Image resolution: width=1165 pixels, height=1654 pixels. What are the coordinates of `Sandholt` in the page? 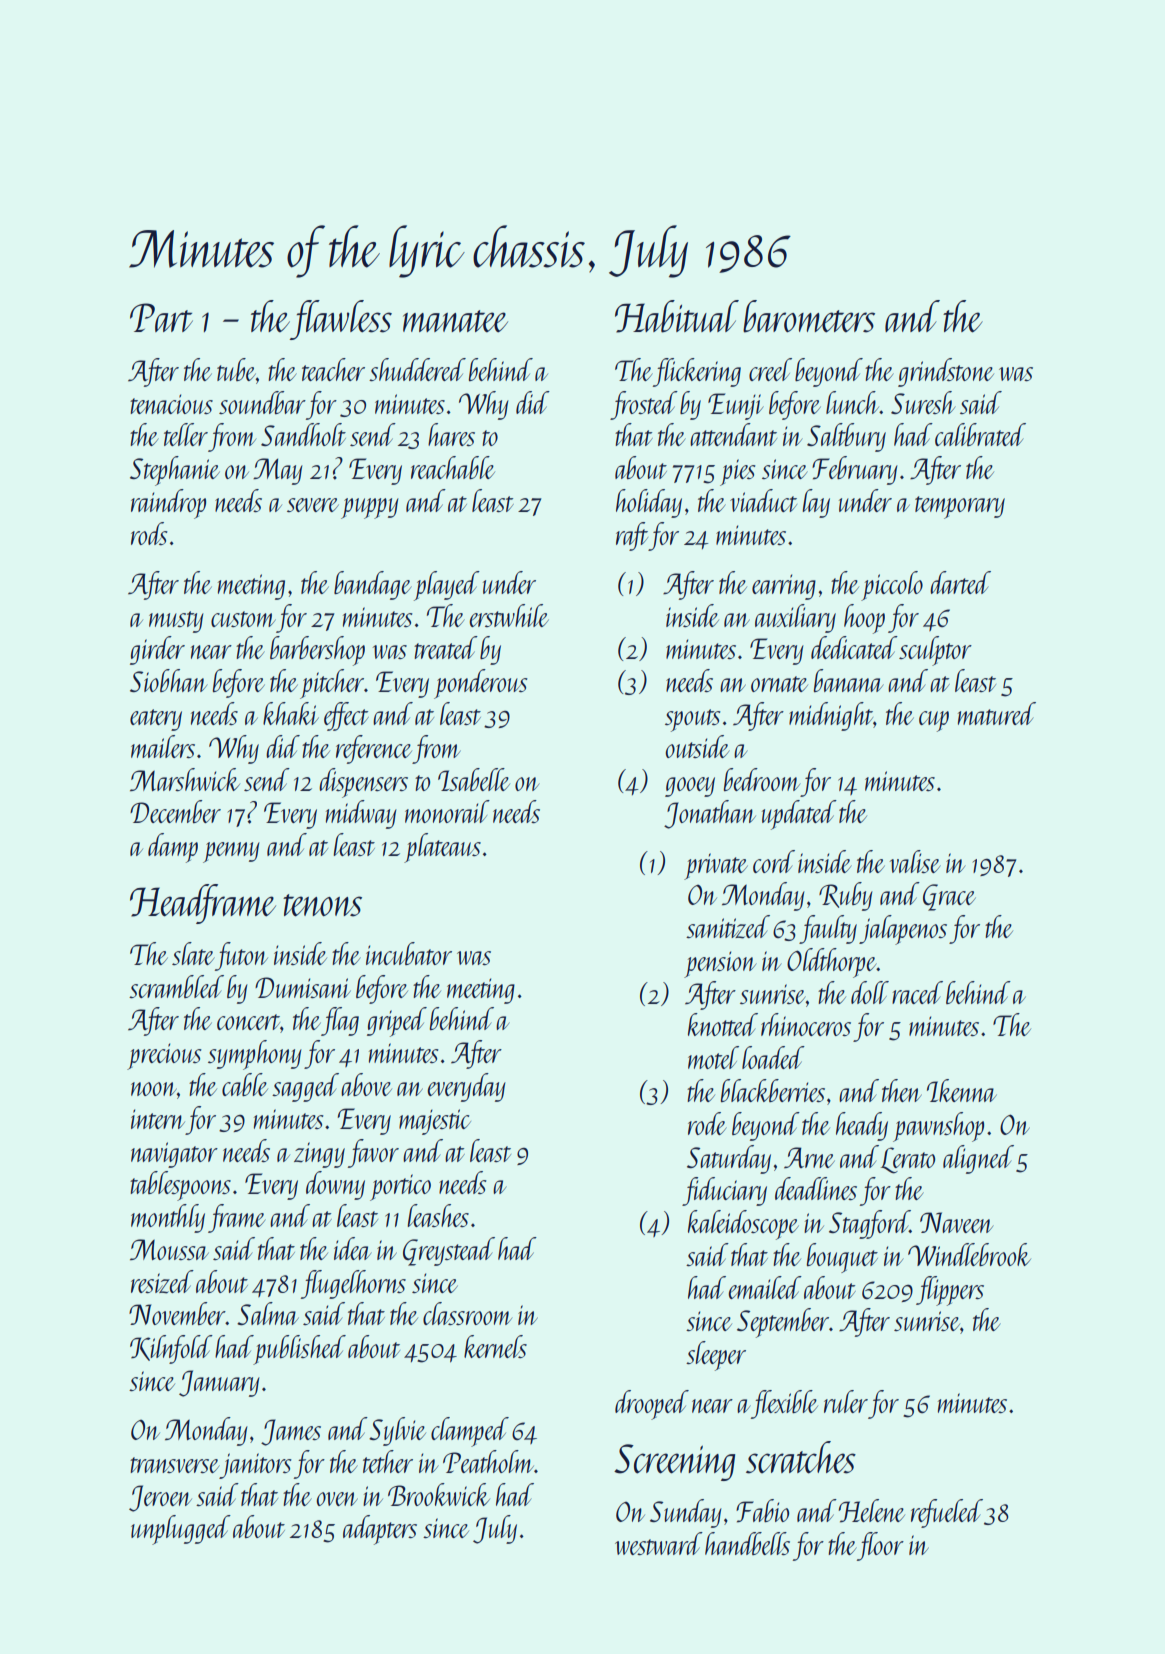 It's located at (303, 434).
